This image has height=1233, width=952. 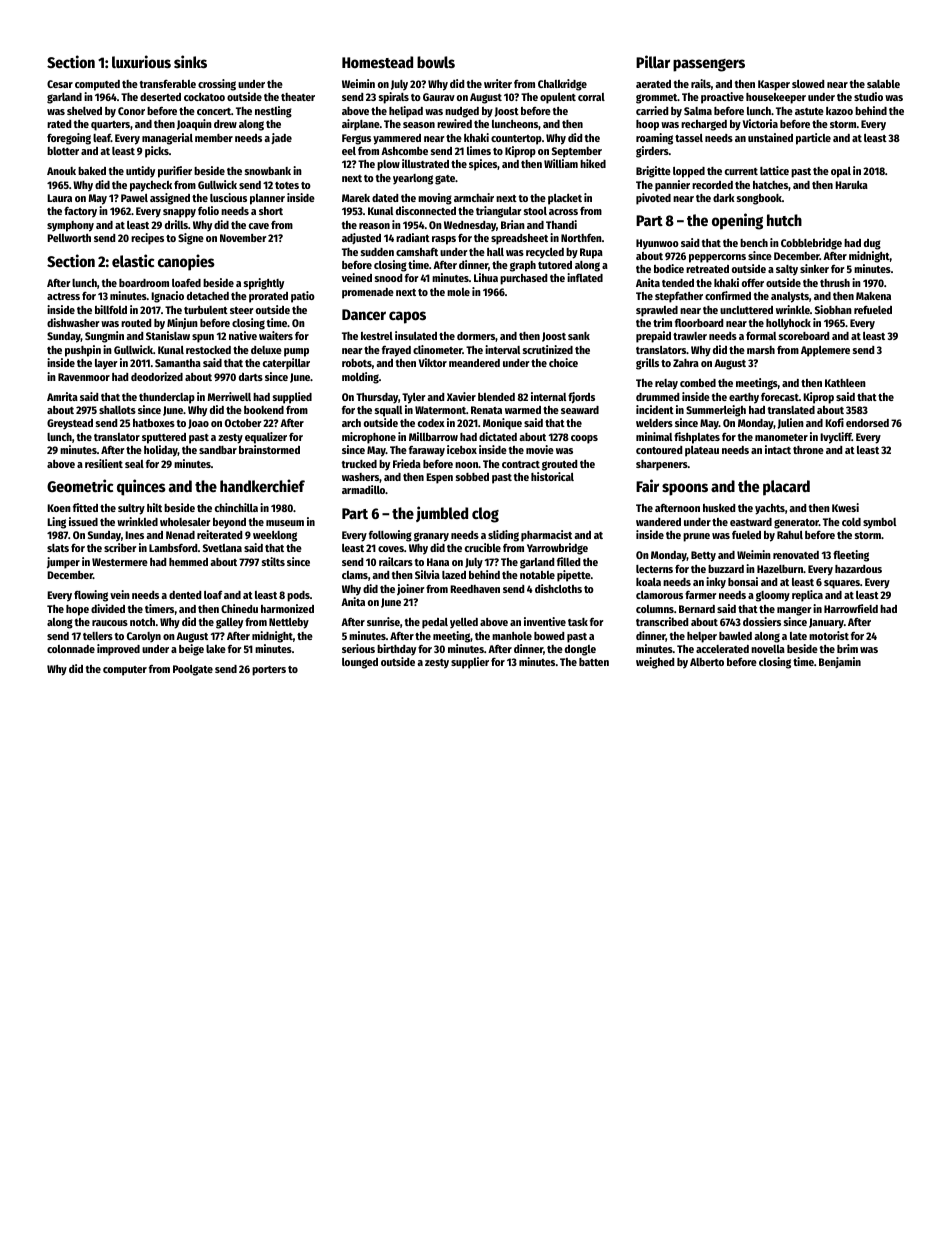 What do you see at coordinates (794, 611) in the image?
I see `manger` at bounding box center [794, 611].
